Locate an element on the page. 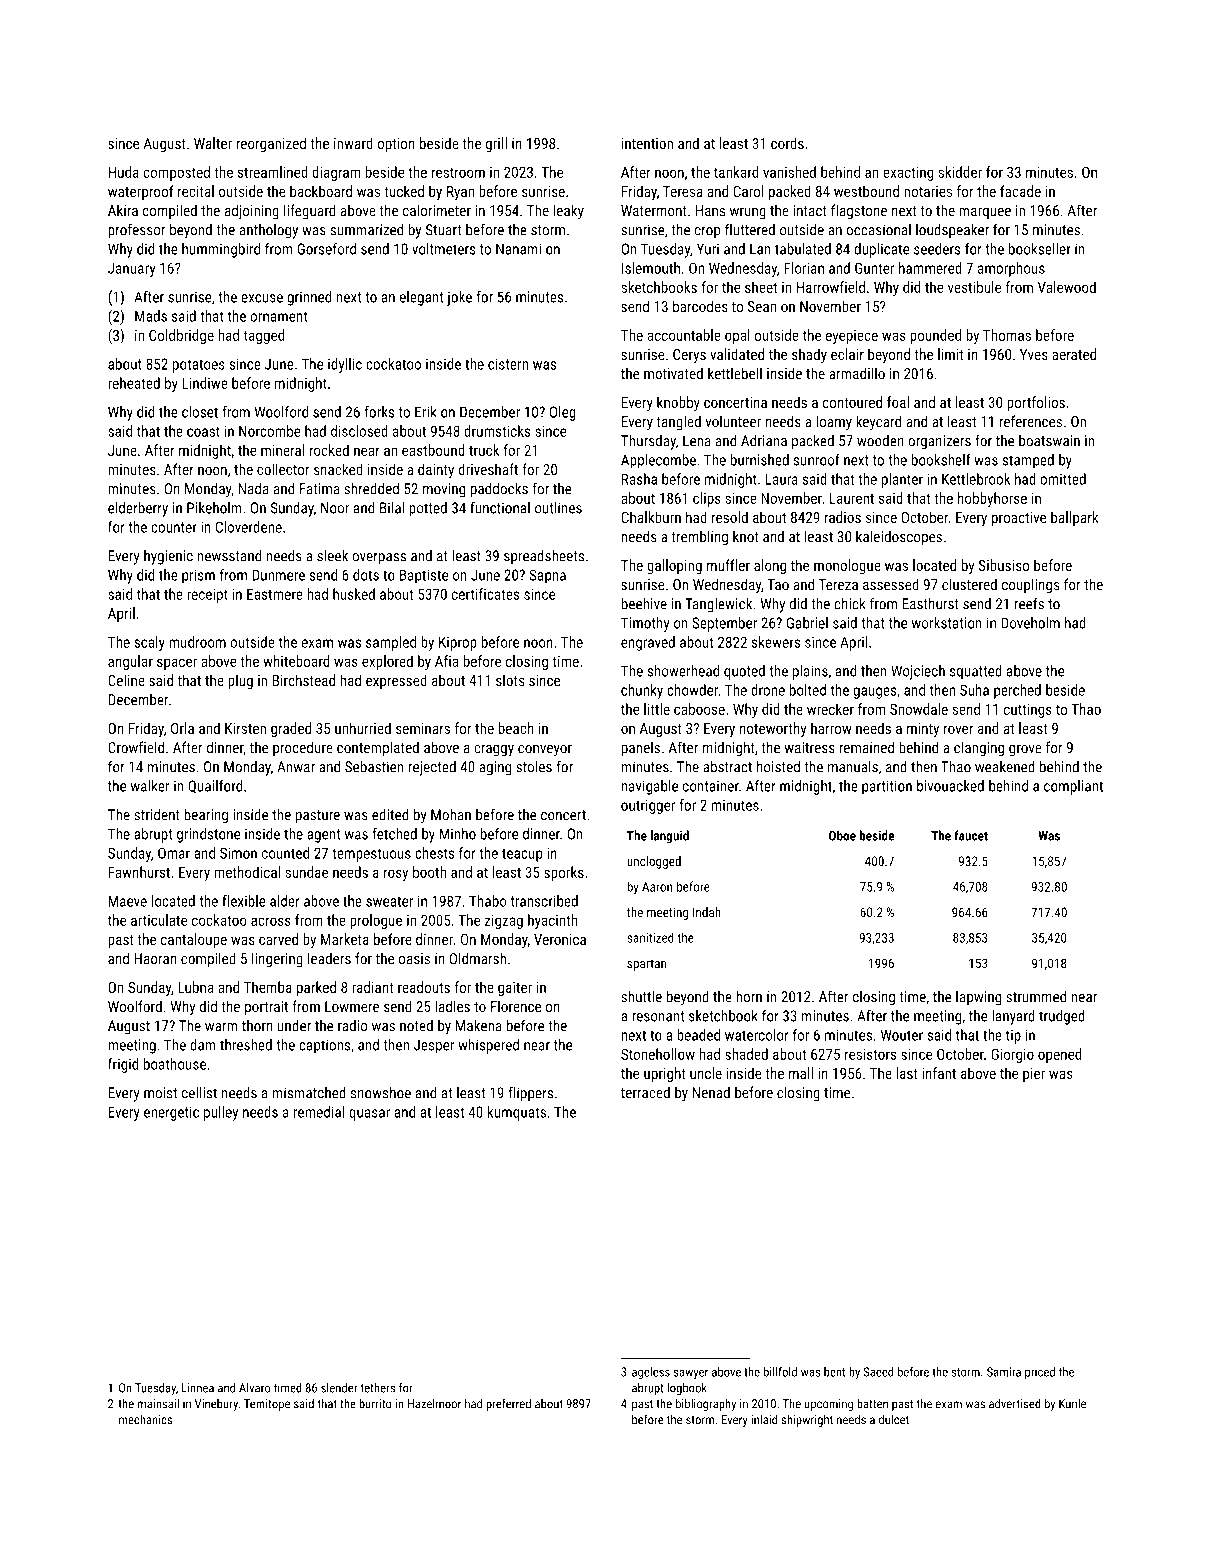  inward is located at coordinates (353, 143).
